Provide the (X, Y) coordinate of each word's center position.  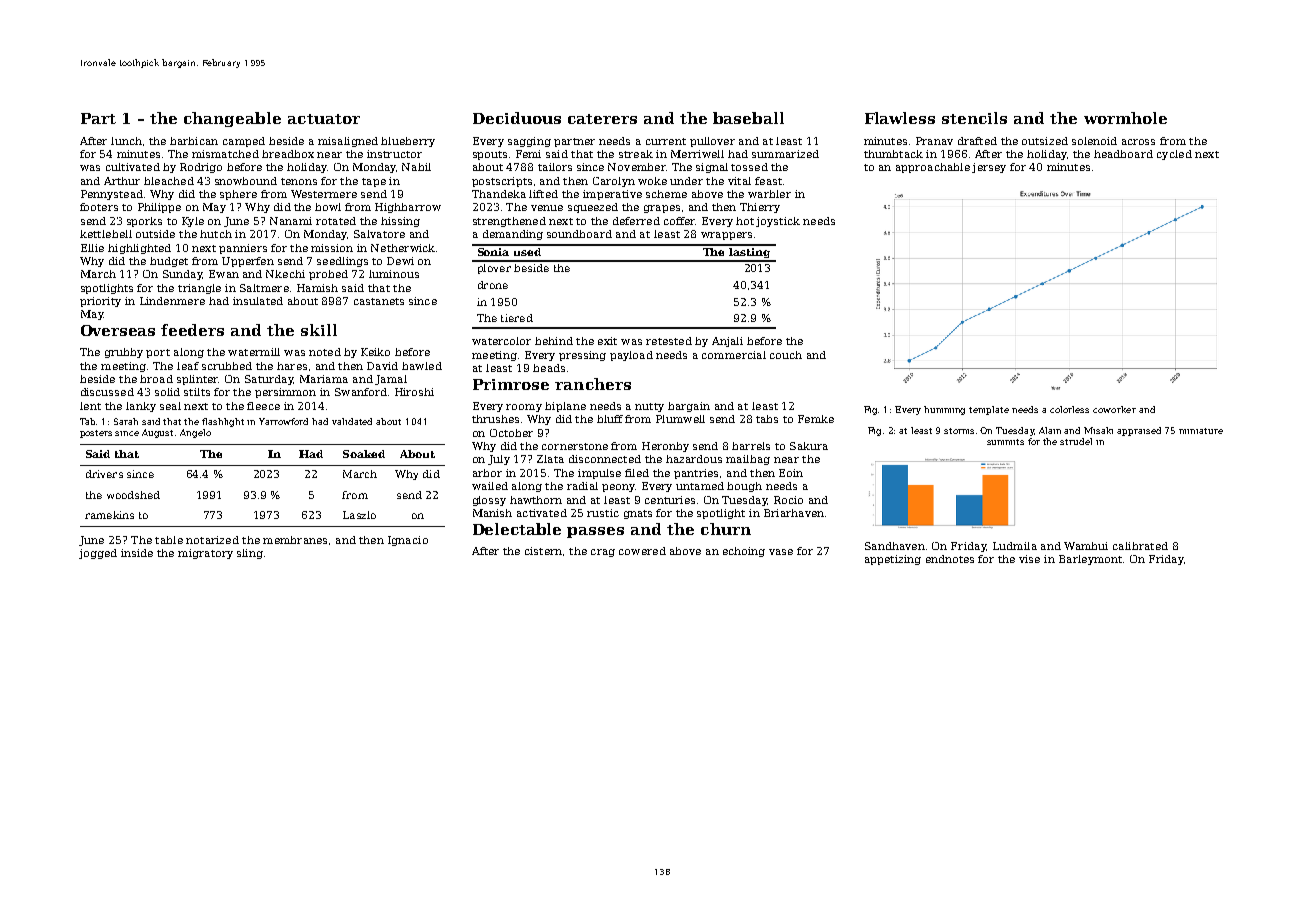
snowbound (246, 181)
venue (547, 208)
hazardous (694, 459)
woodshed (133, 495)
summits (1005, 442)
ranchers (593, 384)
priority (100, 302)
